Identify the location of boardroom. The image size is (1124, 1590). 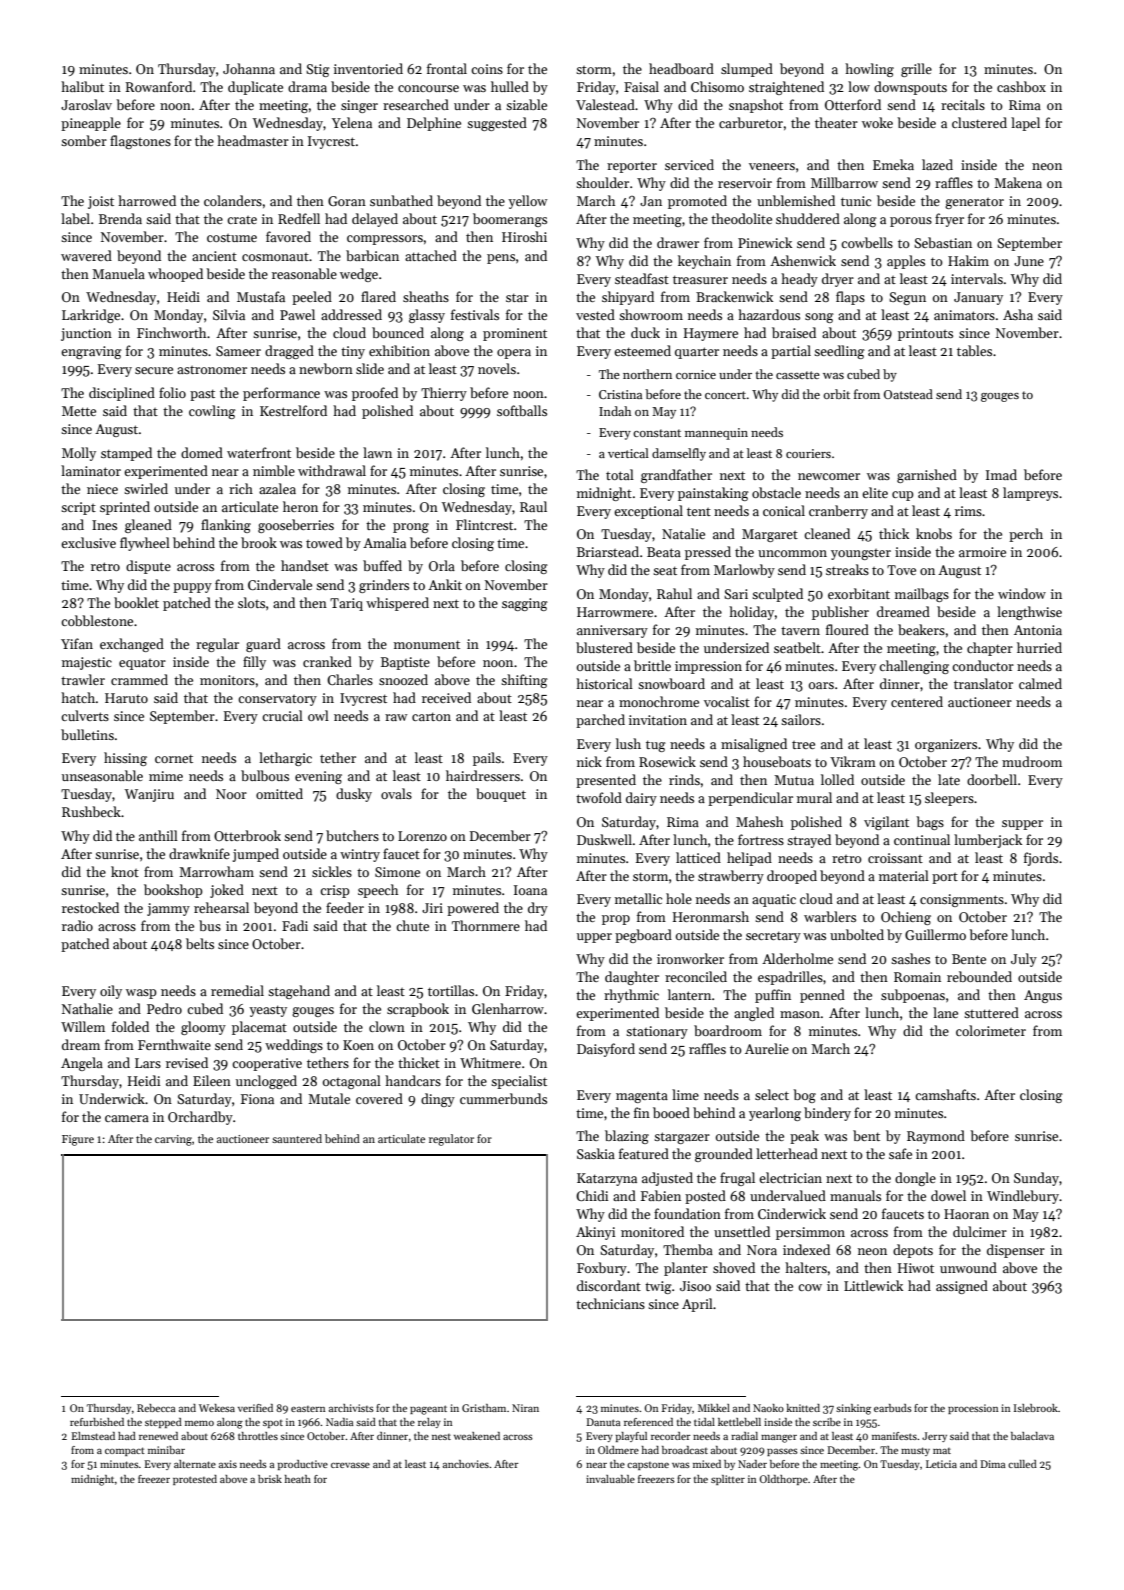
(728, 1030).
